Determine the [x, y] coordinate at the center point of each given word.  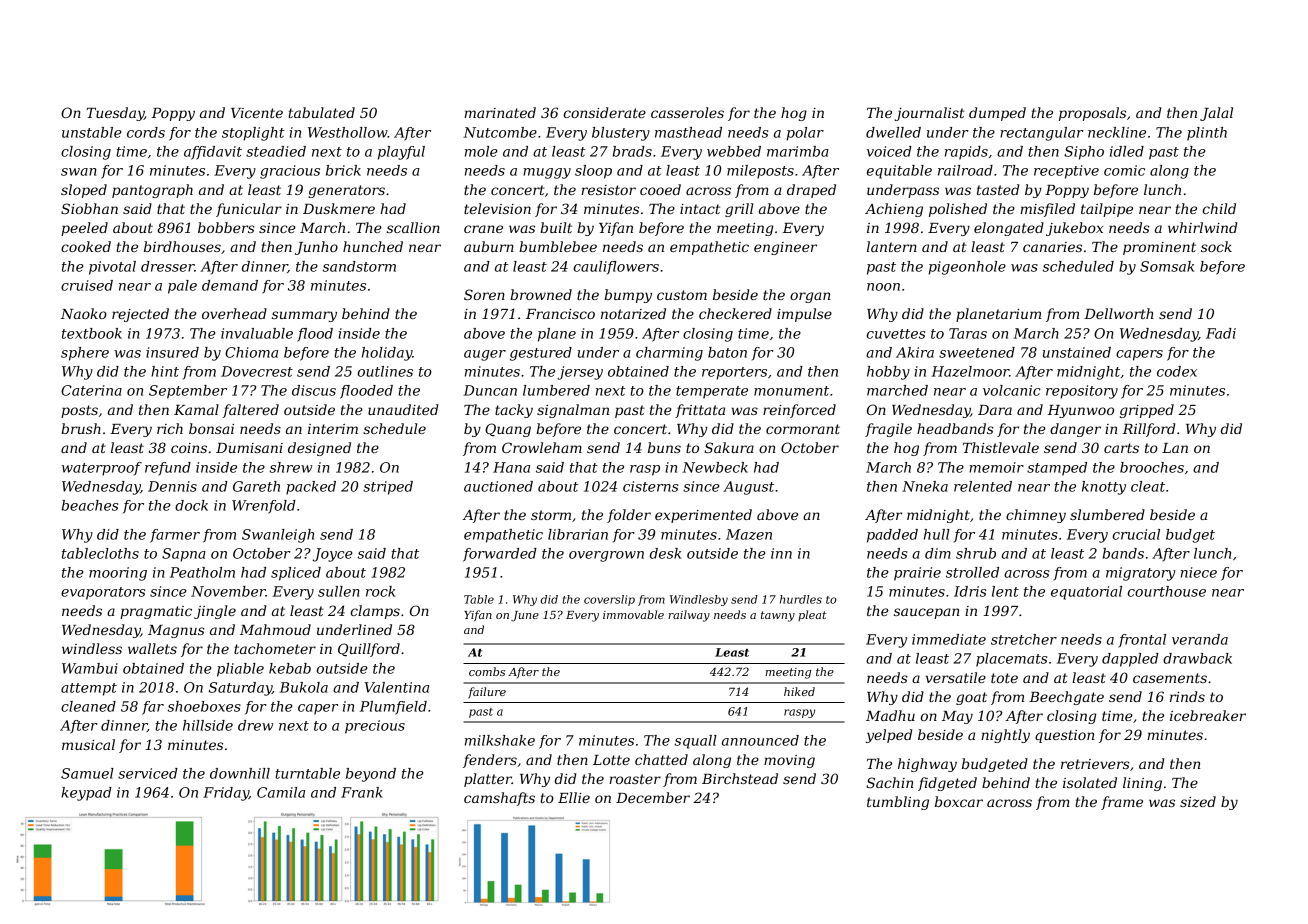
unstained [1077, 352]
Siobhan [89, 208]
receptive [1066, 172]
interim [333, 429]
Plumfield [393, 708]
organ [810, 297]
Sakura [729, 447]
